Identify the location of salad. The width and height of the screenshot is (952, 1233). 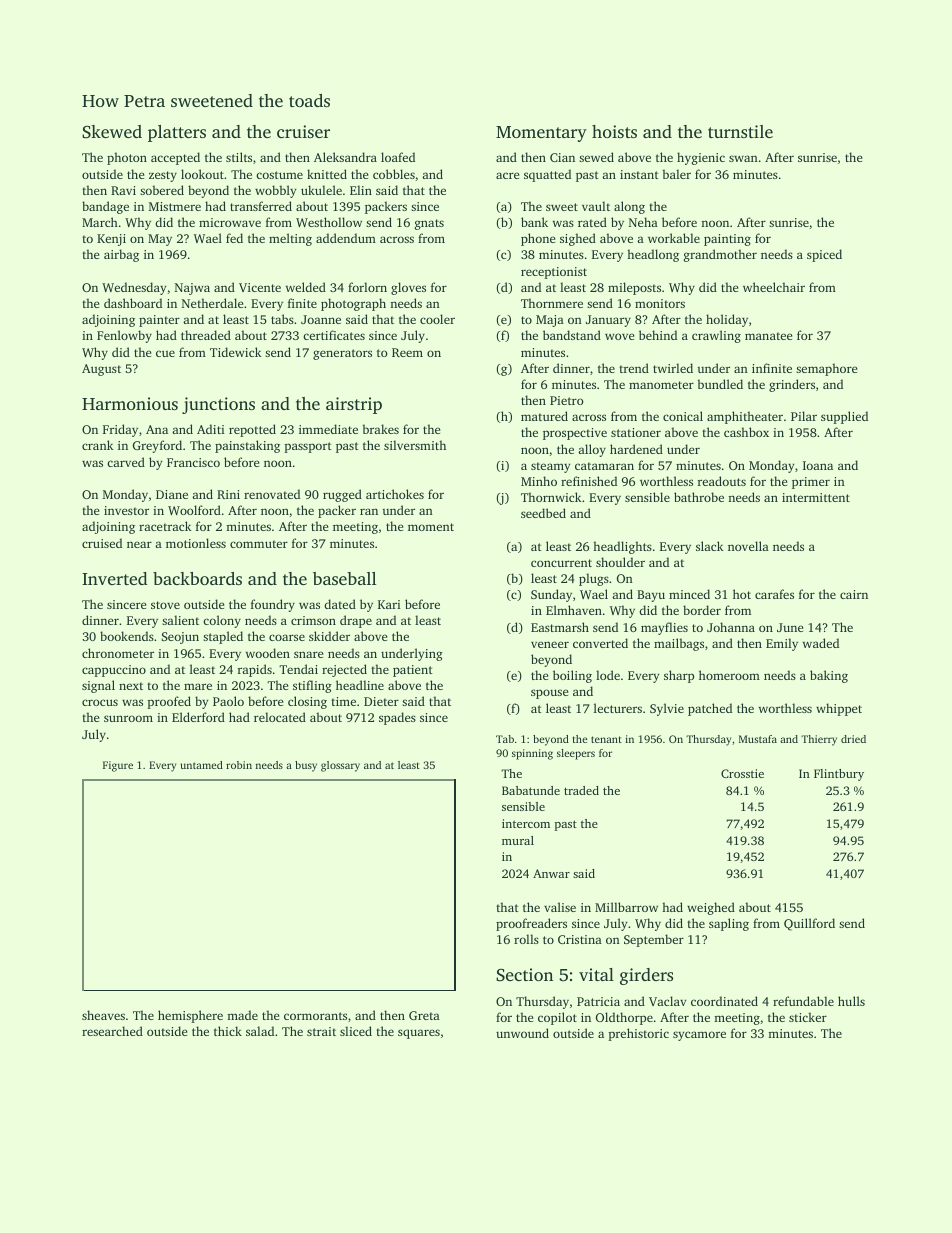
(260, 1031).
